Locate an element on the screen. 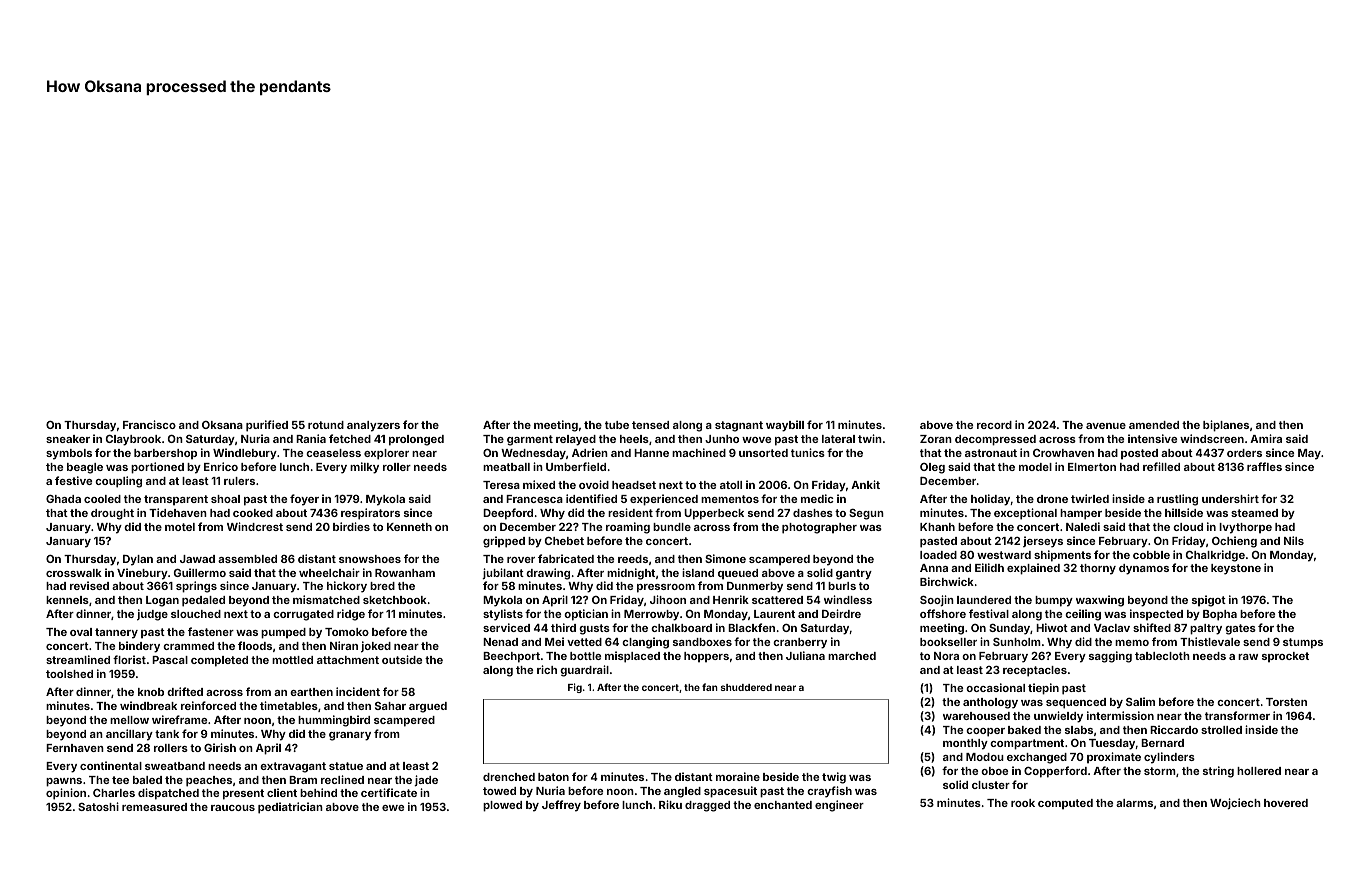  Ivythorpe is located at coordinates (1245, 528).
